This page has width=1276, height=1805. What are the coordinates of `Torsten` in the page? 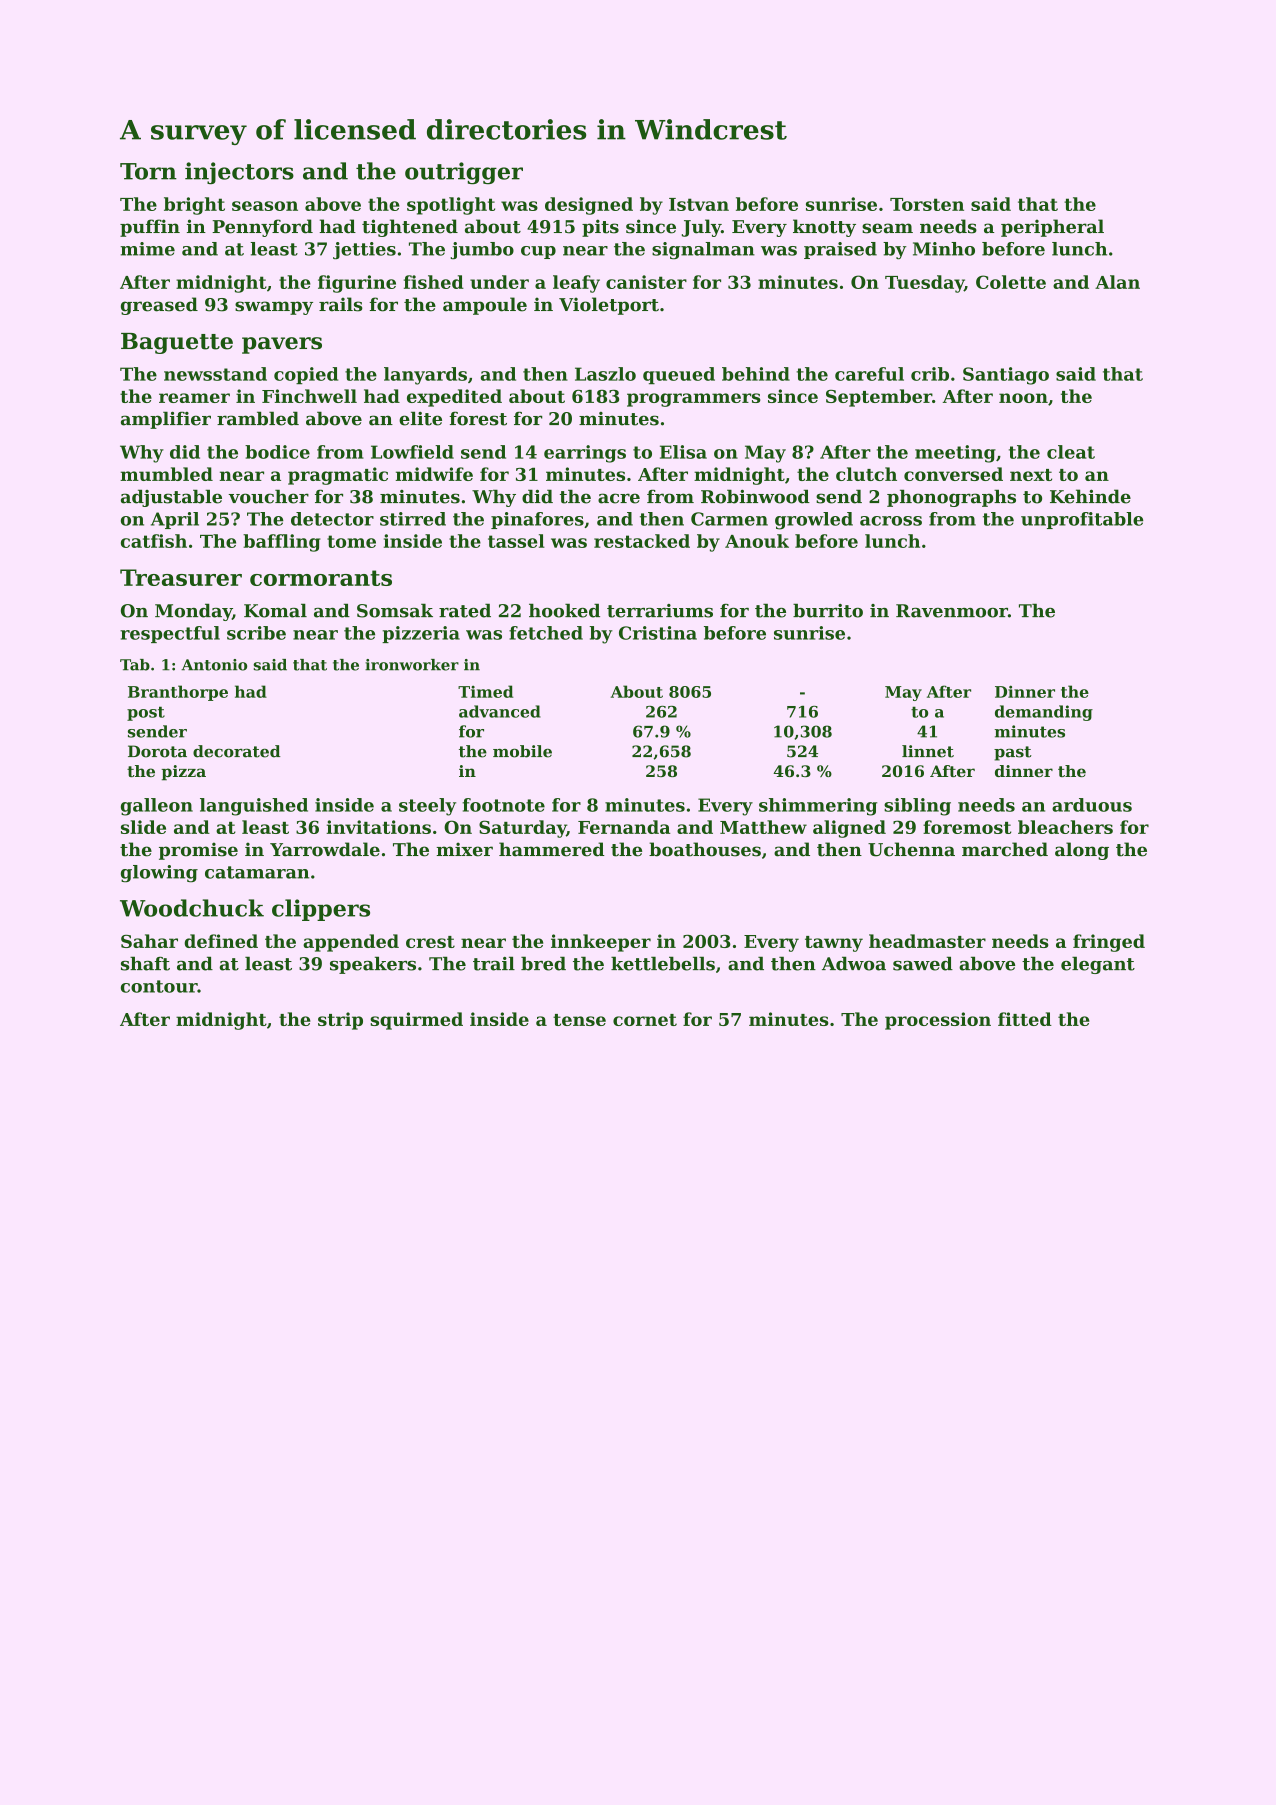 It's located at (927, 204).
